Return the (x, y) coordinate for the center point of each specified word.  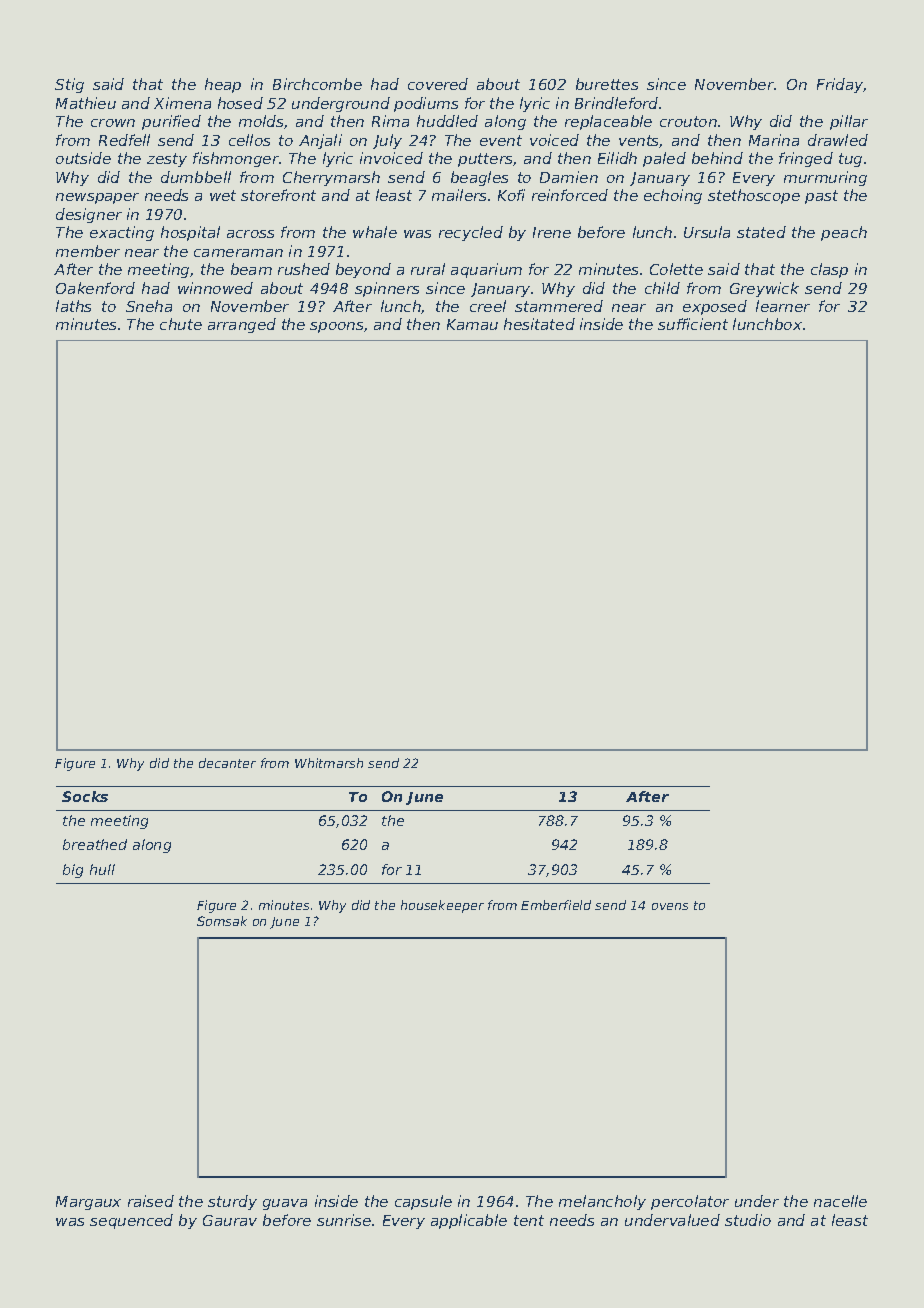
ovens (670, 906)
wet (223, 195)
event (501, 140)
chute (181, 324)
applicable (469, 1221)
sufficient (693, 324)
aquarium (486, 270)
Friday (840, 85)
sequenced (131, 1221)
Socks (85, 796)
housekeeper (442, 906)
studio (748, 1220)
